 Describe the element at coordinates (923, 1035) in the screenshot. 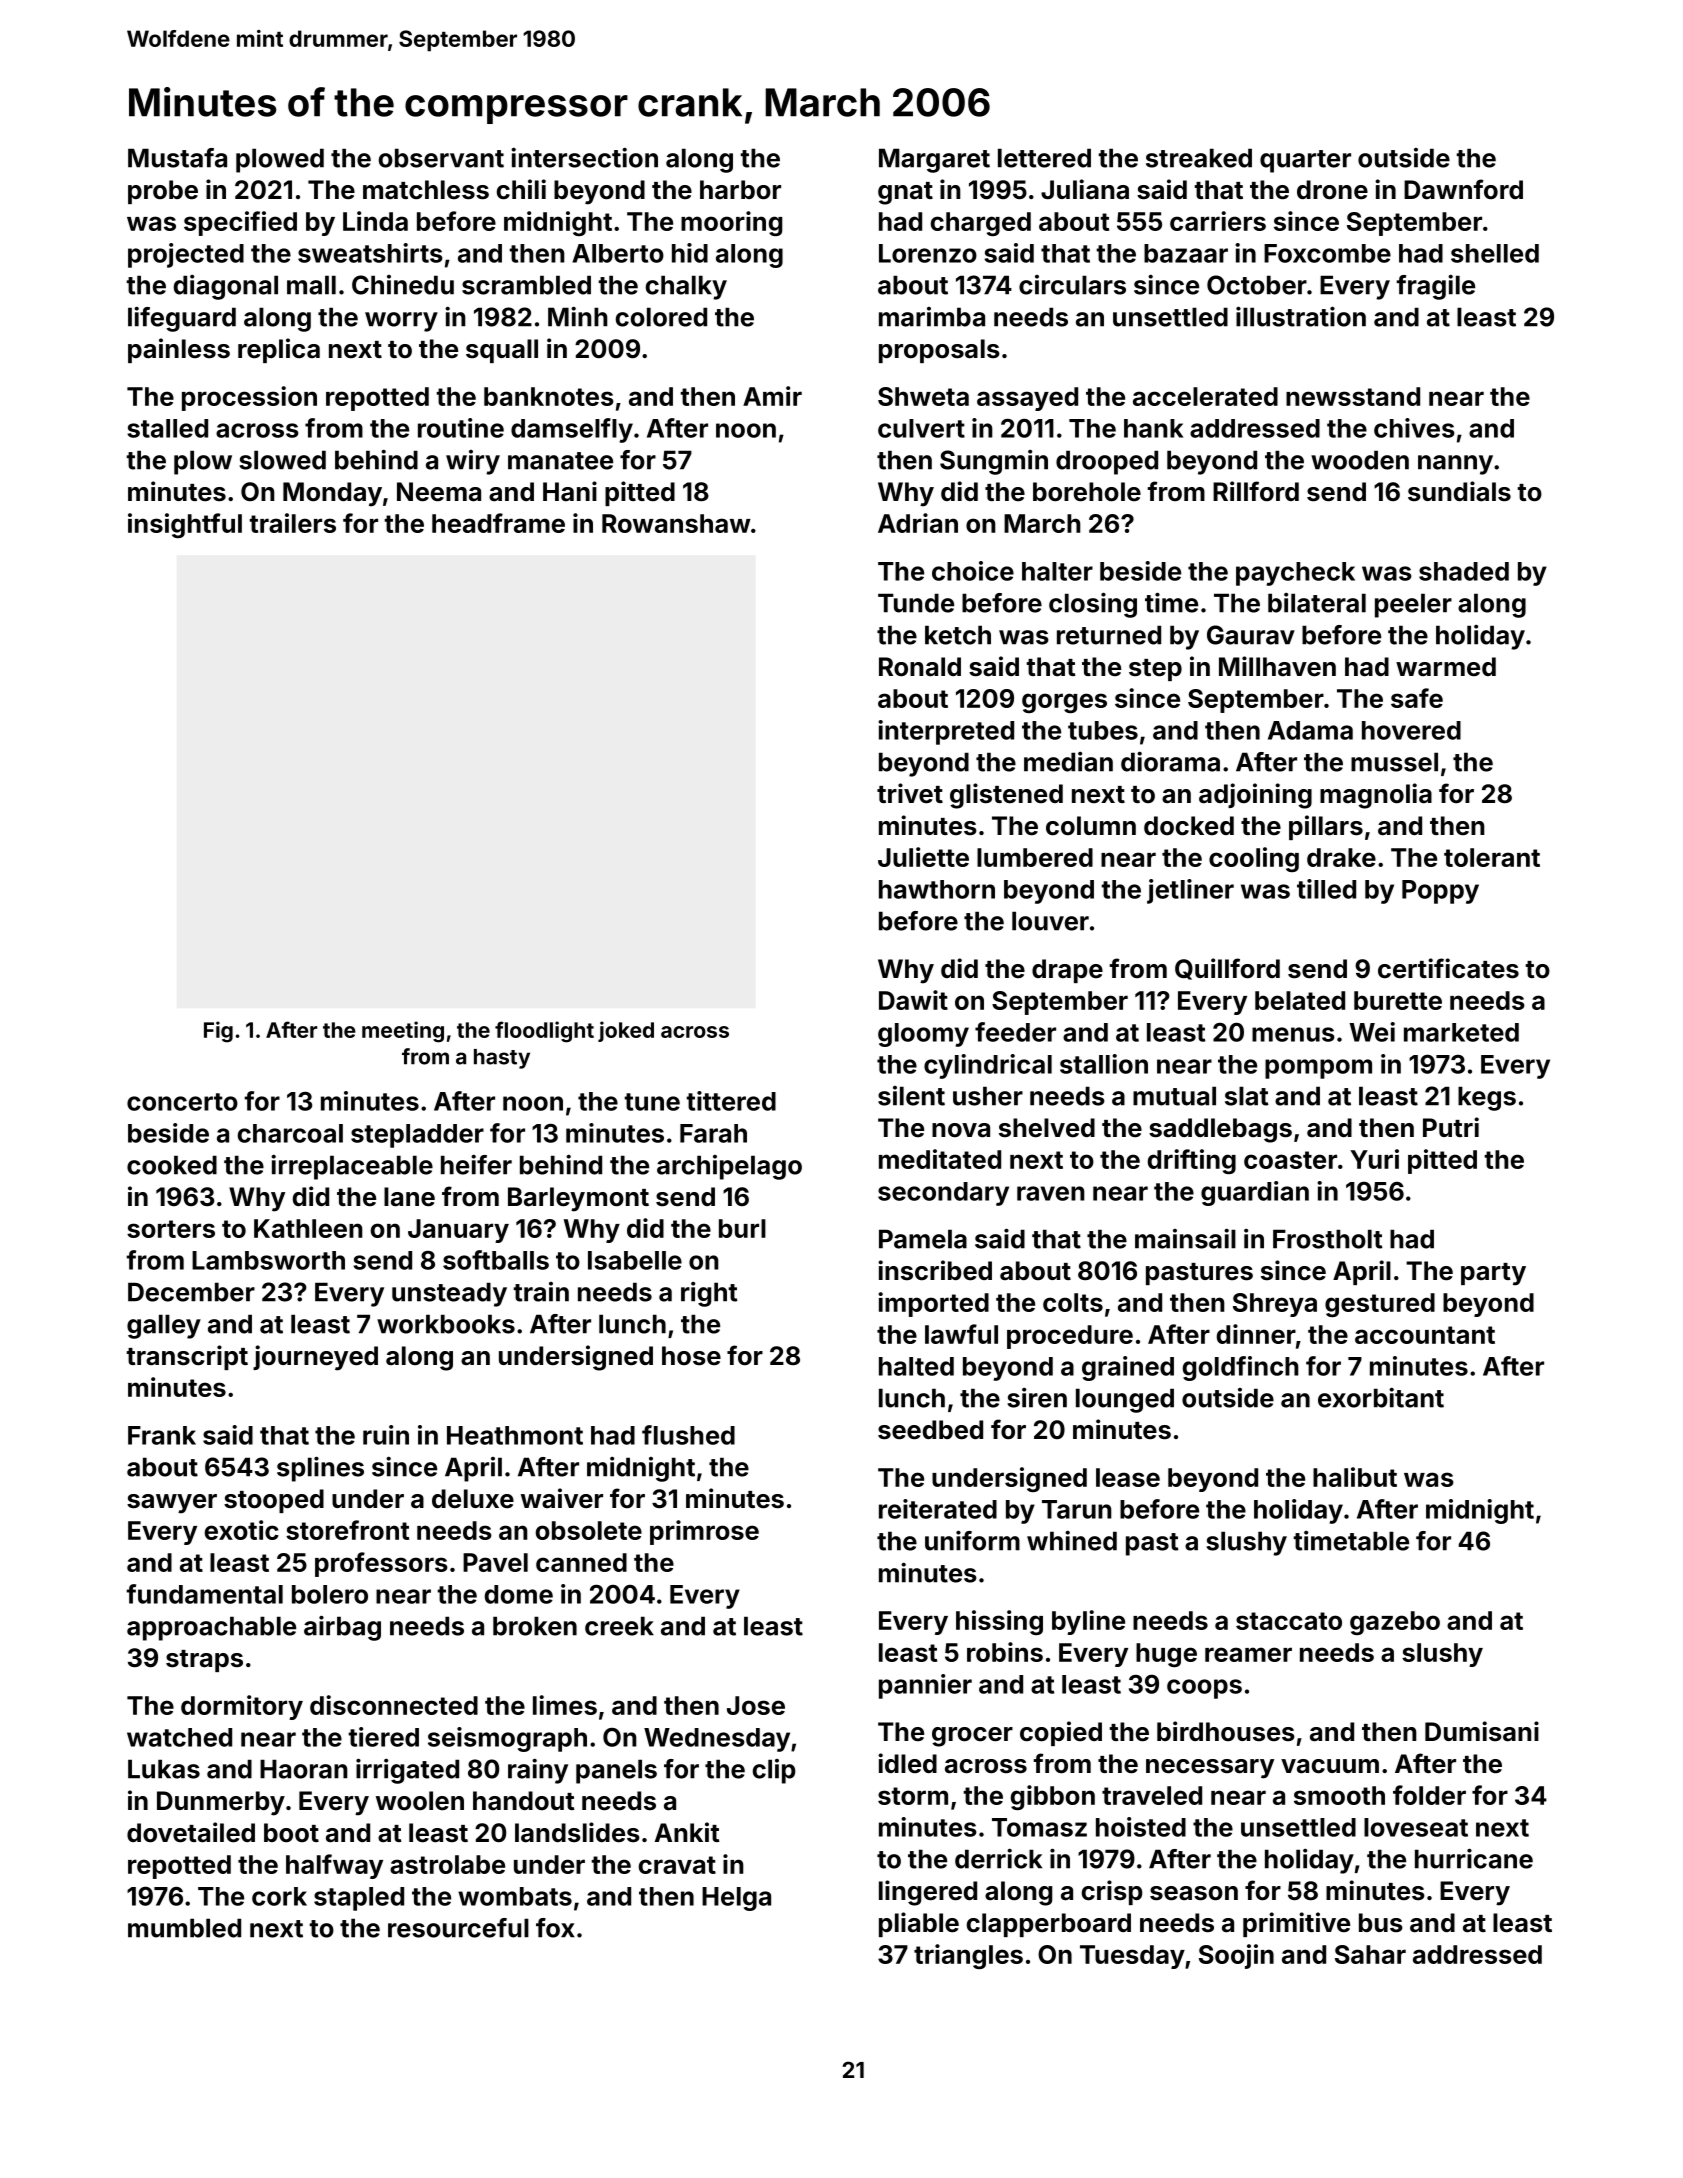

I see `gloomy` at that location.
